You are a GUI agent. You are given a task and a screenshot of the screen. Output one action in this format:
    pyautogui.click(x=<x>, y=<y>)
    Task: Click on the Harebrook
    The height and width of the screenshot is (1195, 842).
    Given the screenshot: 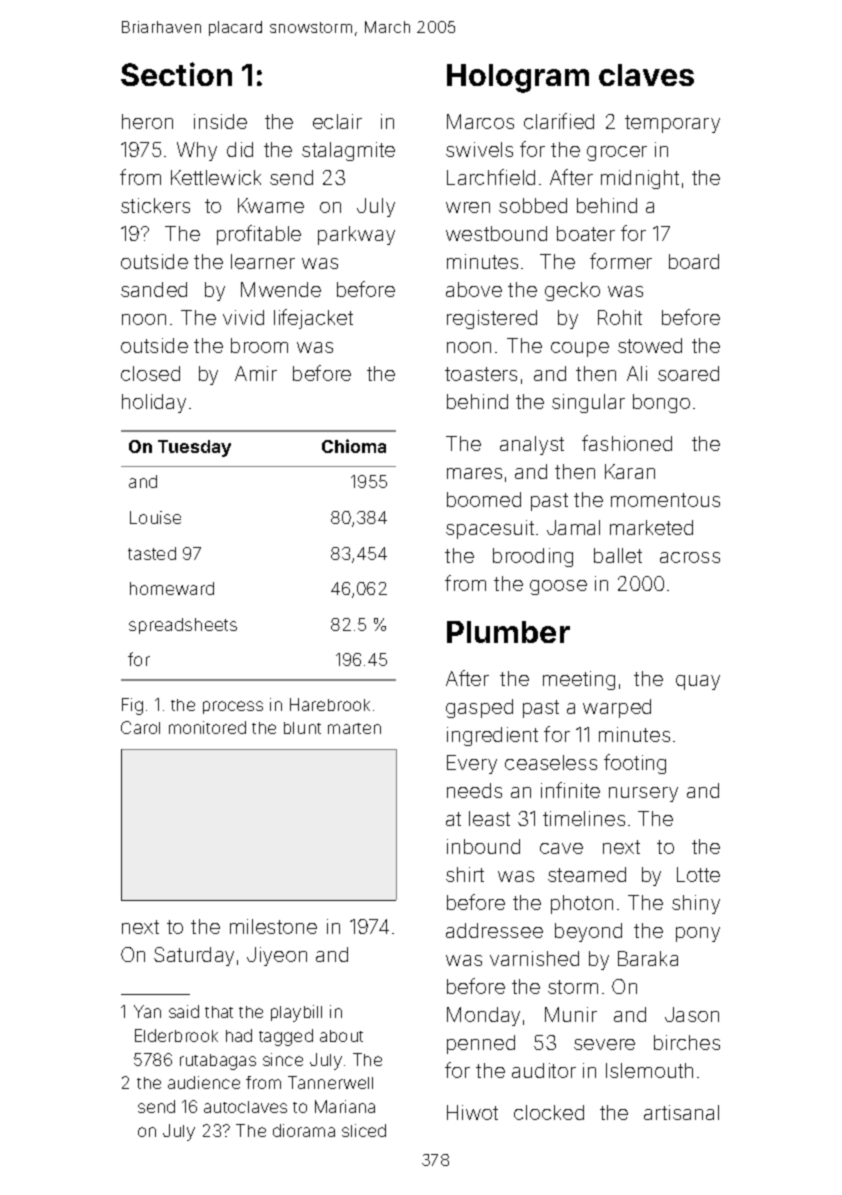 What is the action you would take?
    pyautogui.click(x=330, y=704)
